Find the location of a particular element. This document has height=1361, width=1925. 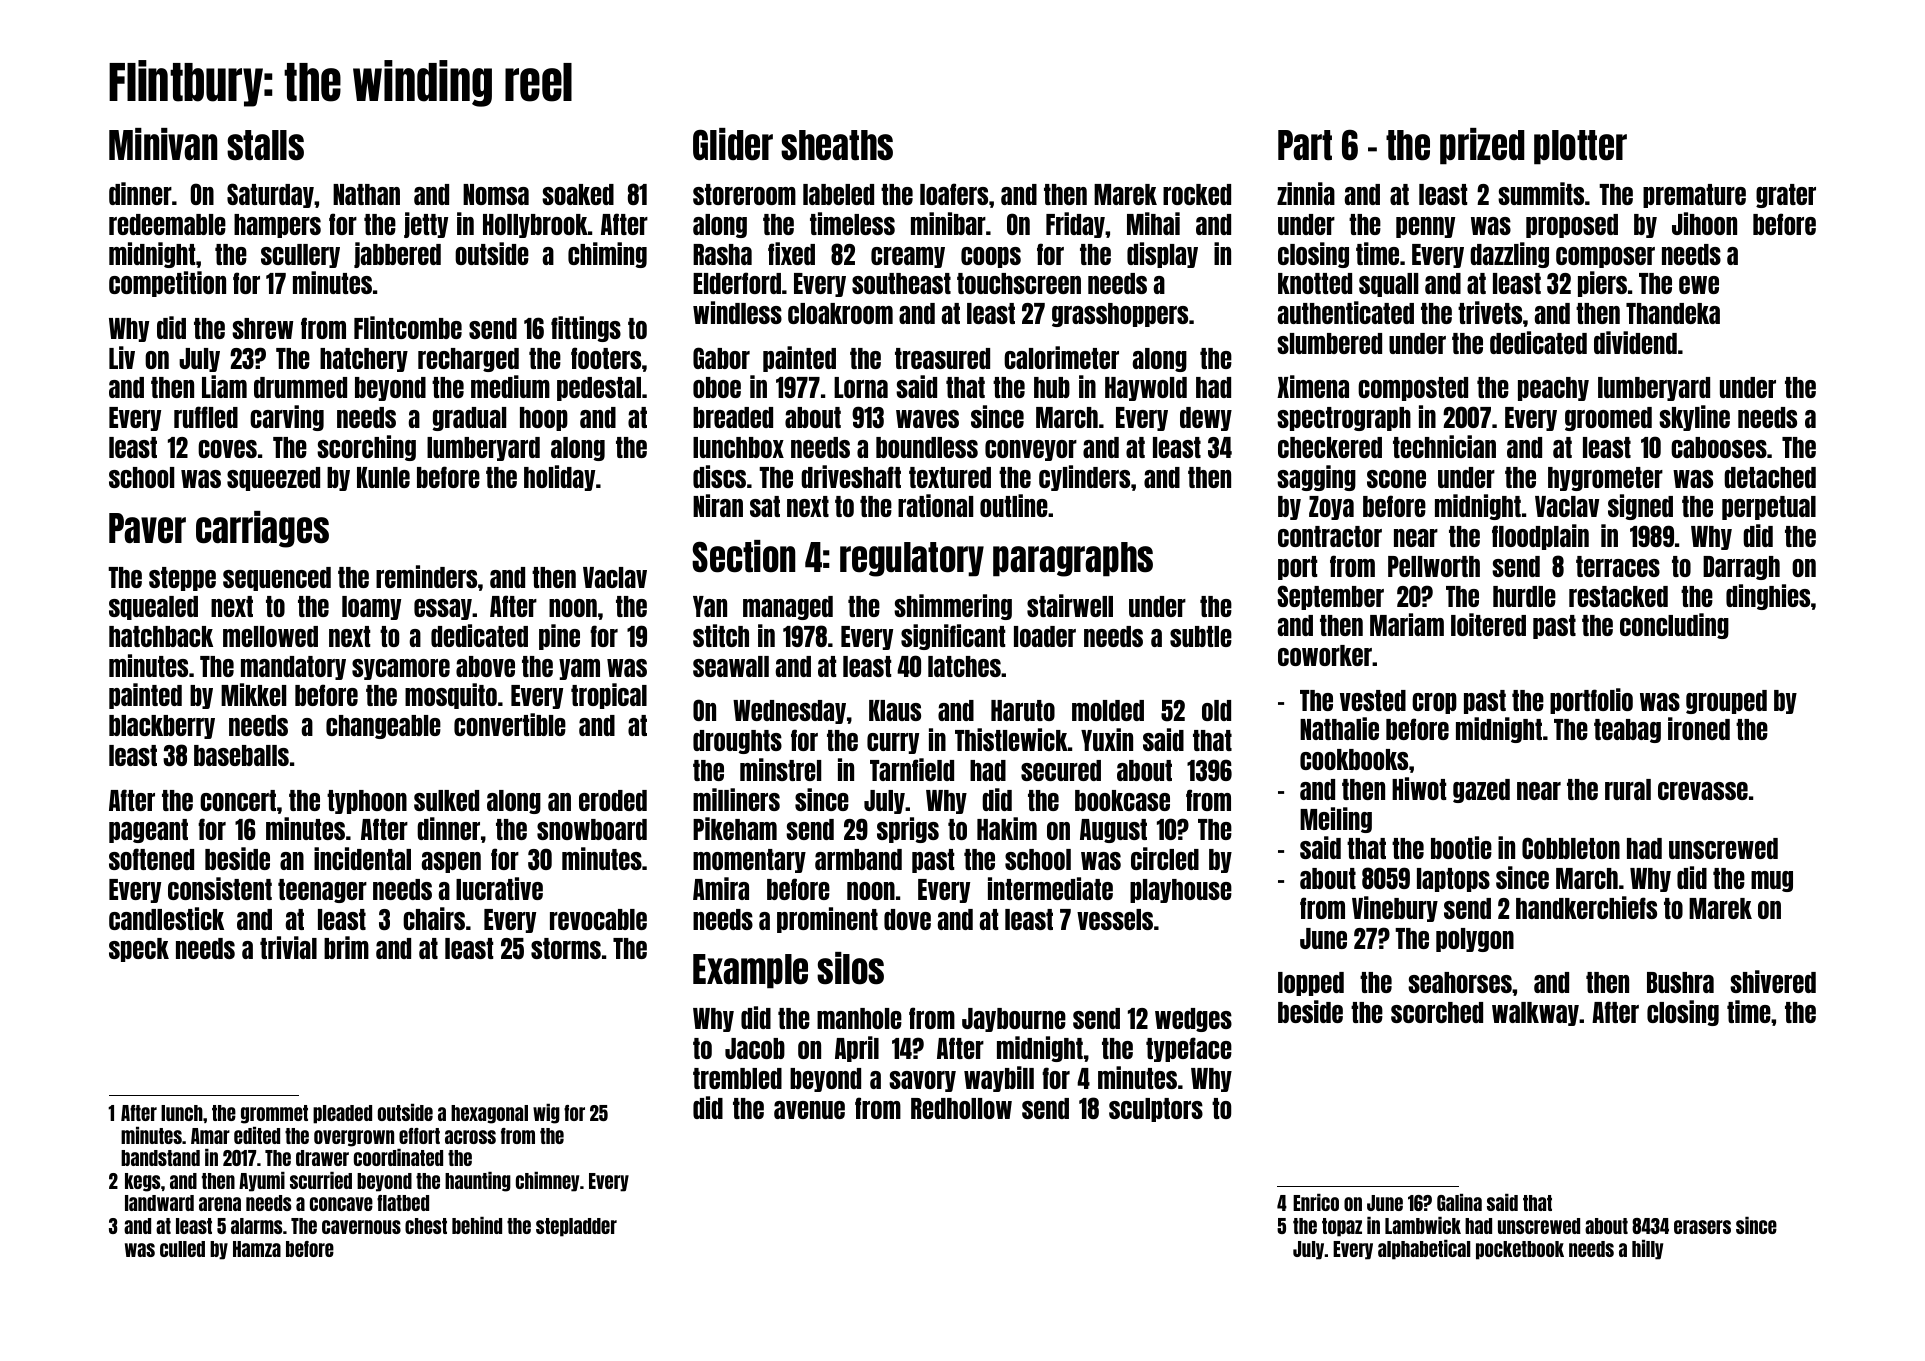

brim is located at coordinates (346, 947).
